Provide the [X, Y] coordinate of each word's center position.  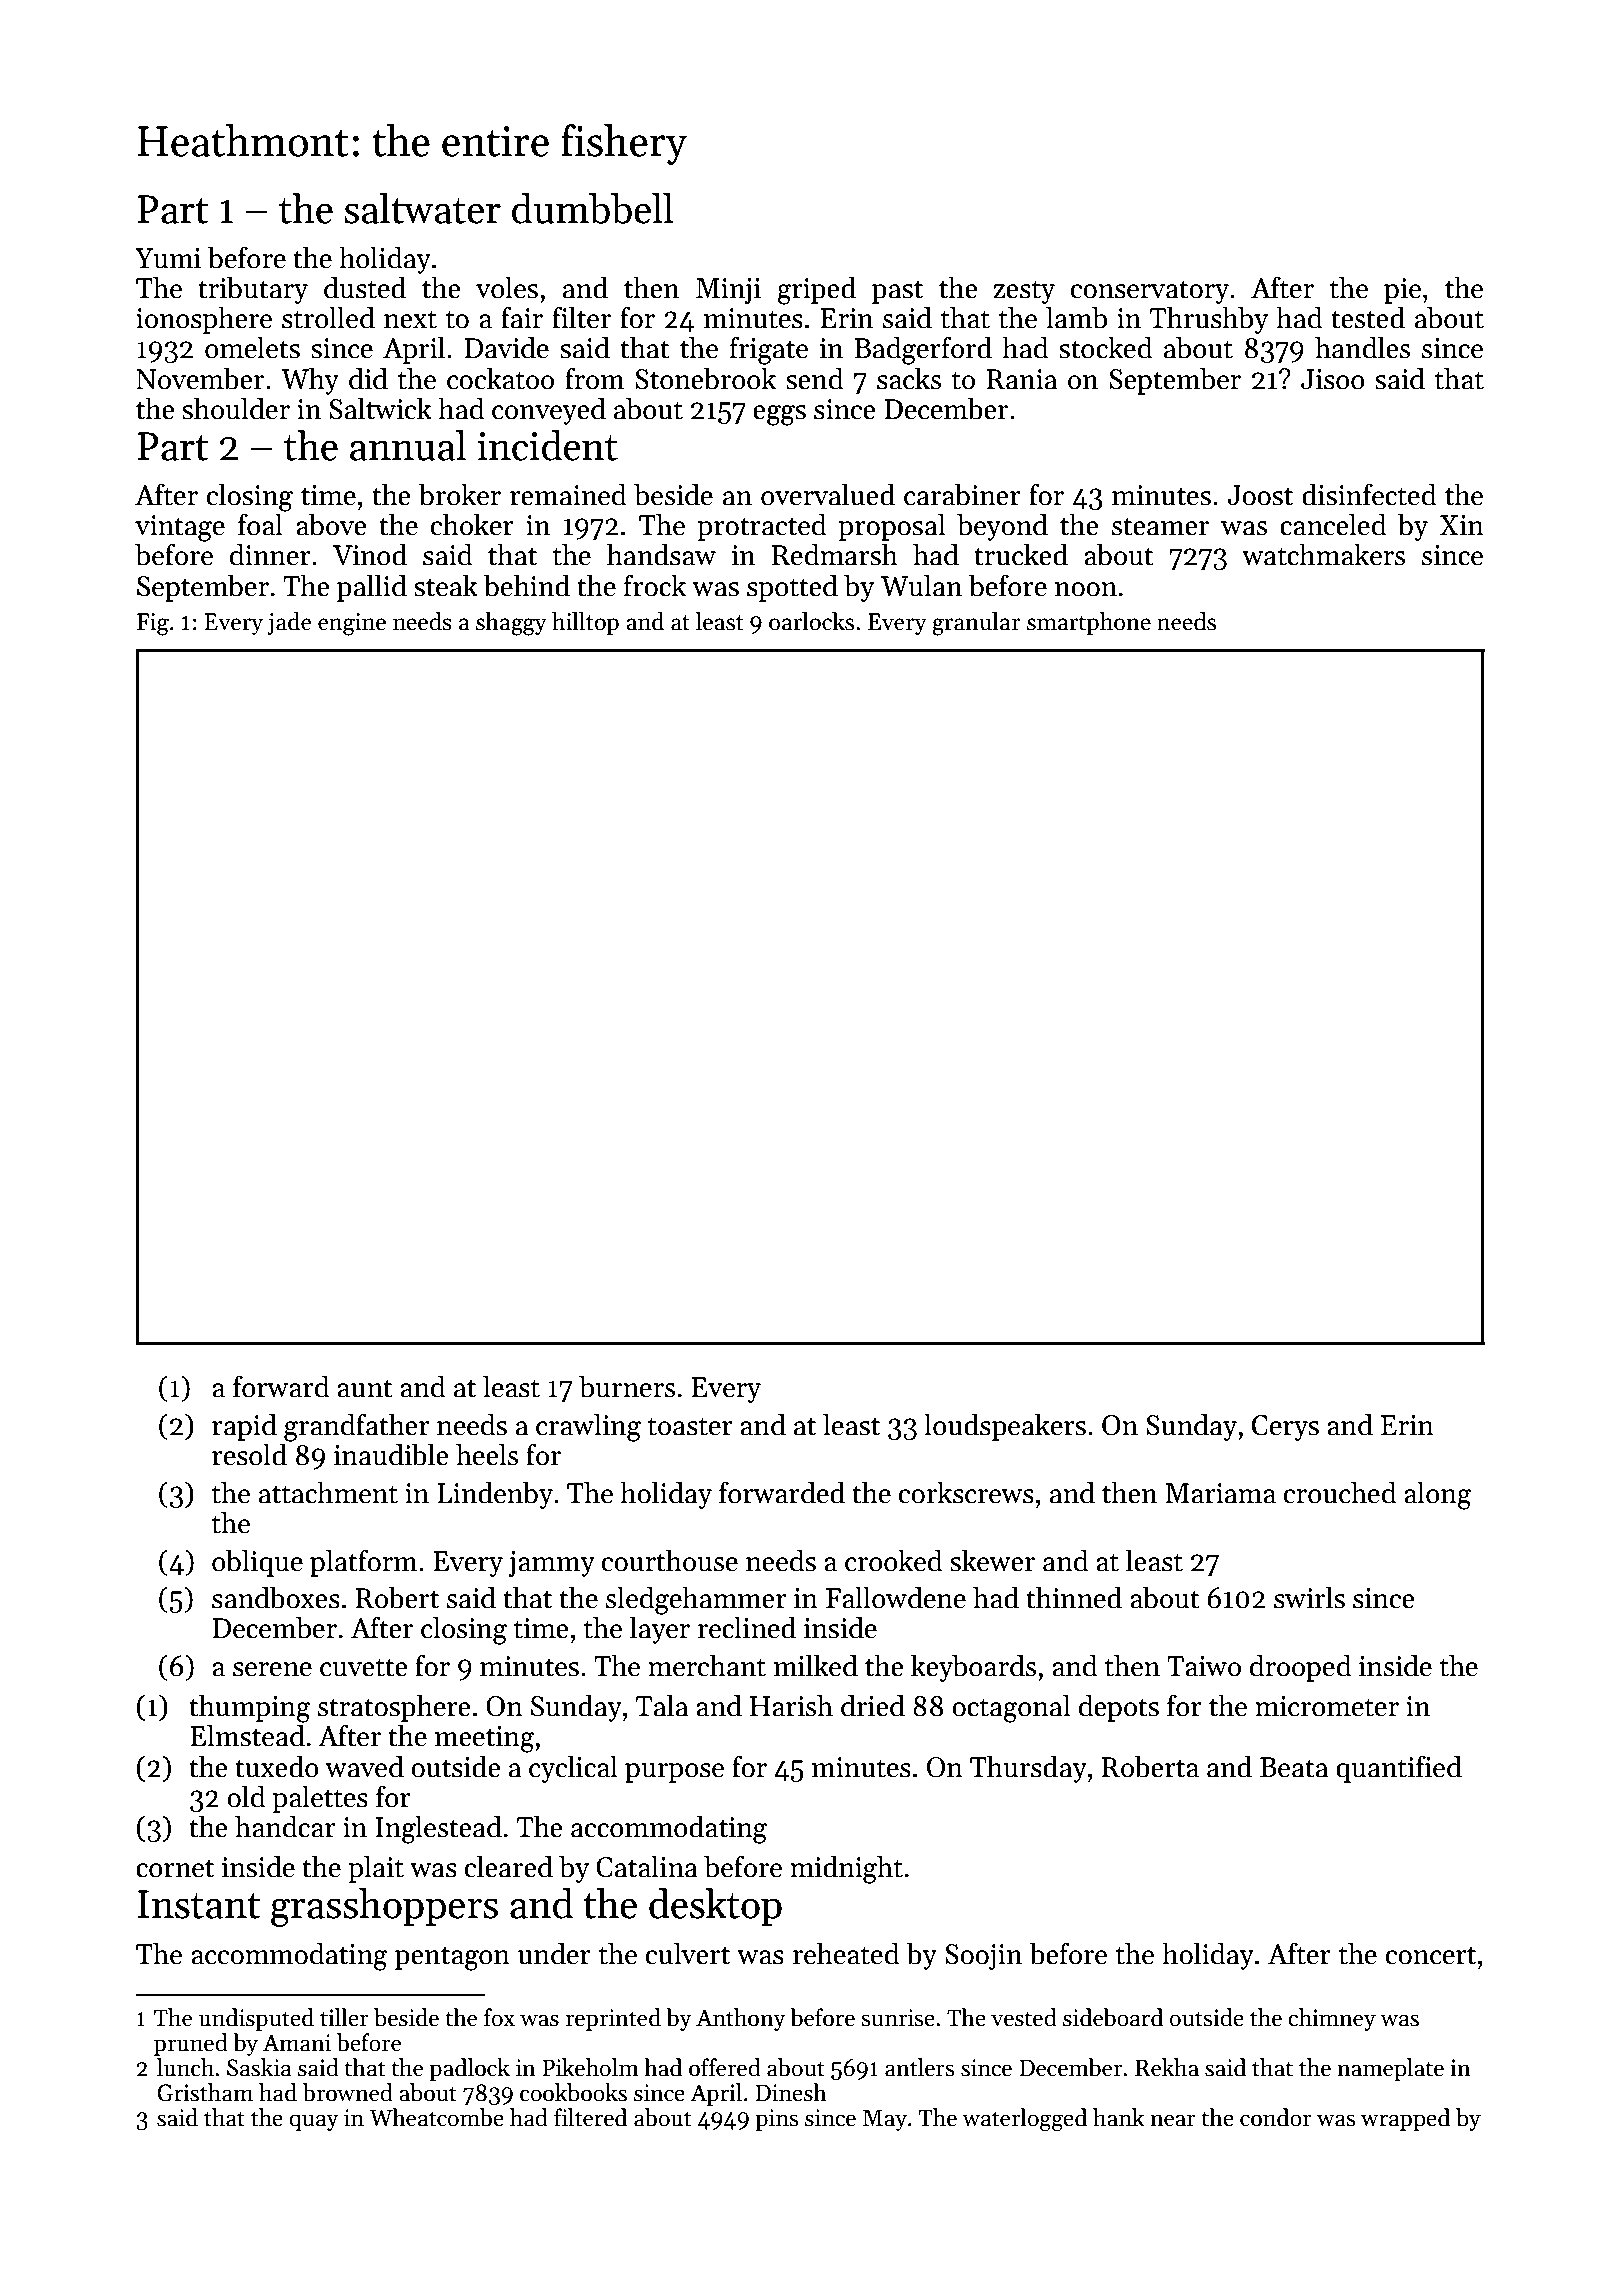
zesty [1024, 292]
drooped [1300, 1668]
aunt [365, 1388]
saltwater [422, 208]
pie [1402, 291]
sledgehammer [696, 1600]
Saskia [259, 2067]
